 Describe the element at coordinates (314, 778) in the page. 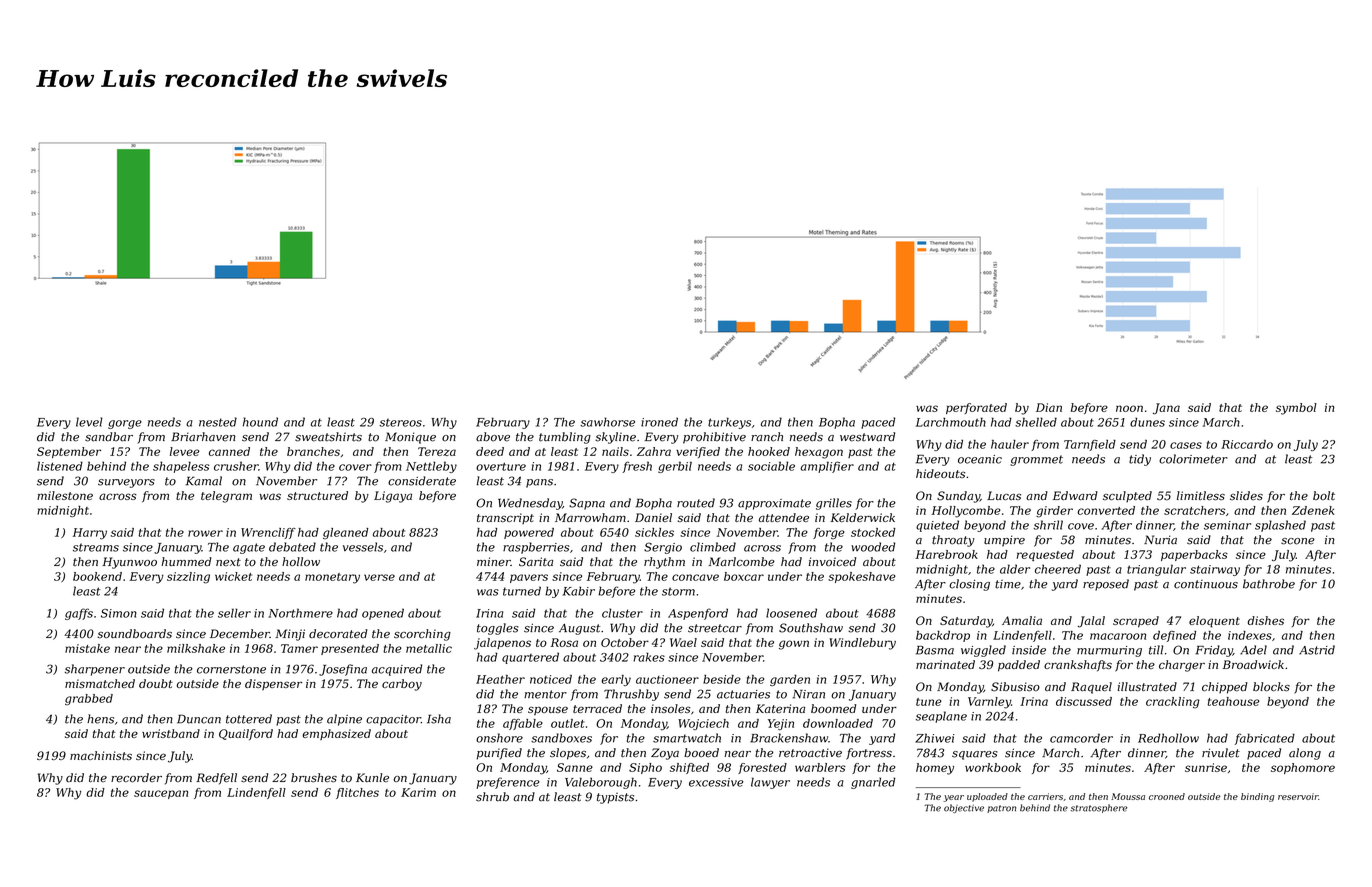

I see `brushes` at that location.
